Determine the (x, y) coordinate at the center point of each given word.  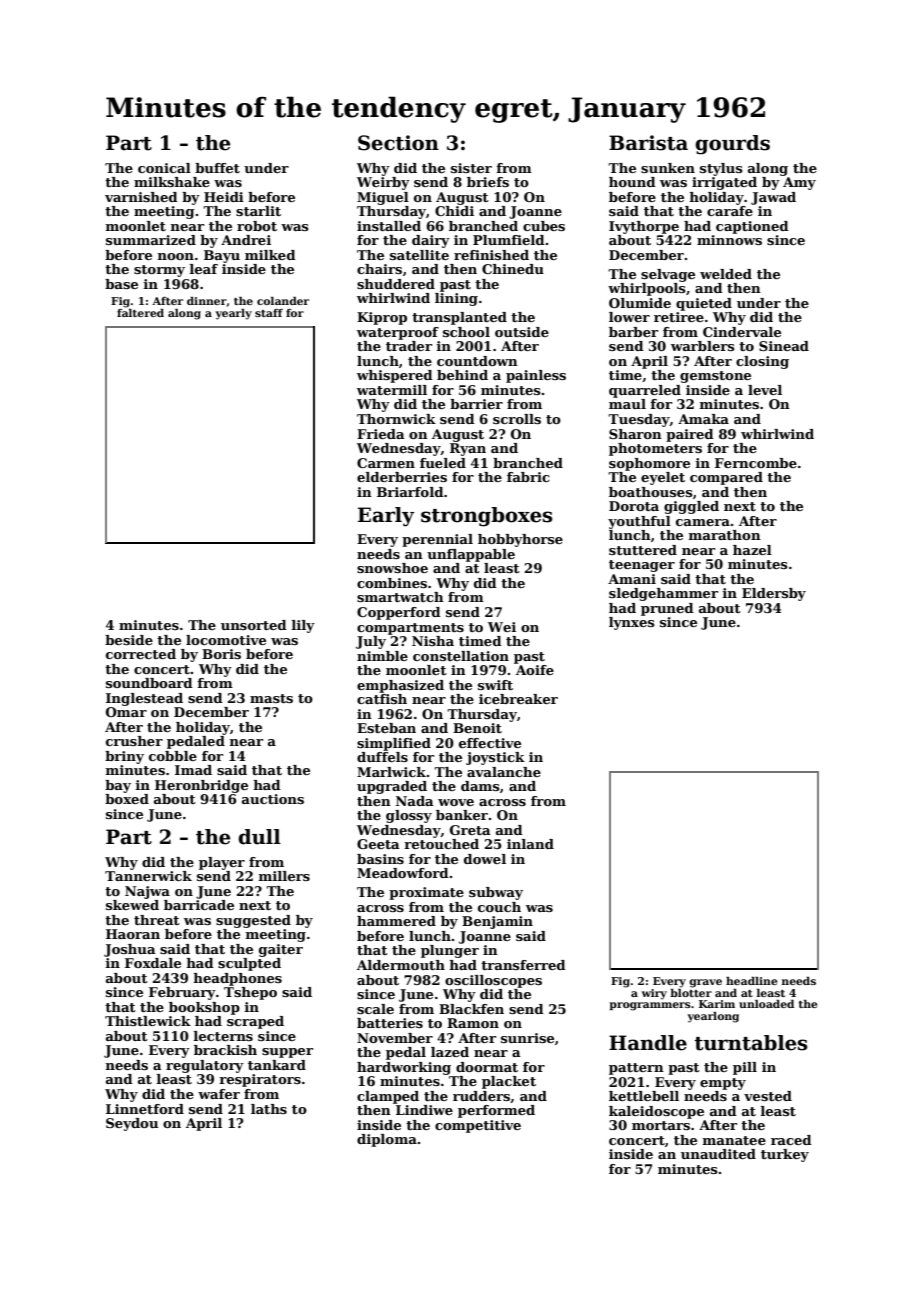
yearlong (713, 1017)
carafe (730, 211)
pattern (636, 1069)
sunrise (527, 1038)
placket (509, 1082)
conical (164, 168)
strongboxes (486, 517)
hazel (752, 550)
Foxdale (153, 963)
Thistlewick (148, 1021)
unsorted (254, 625)
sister (471, 168)
